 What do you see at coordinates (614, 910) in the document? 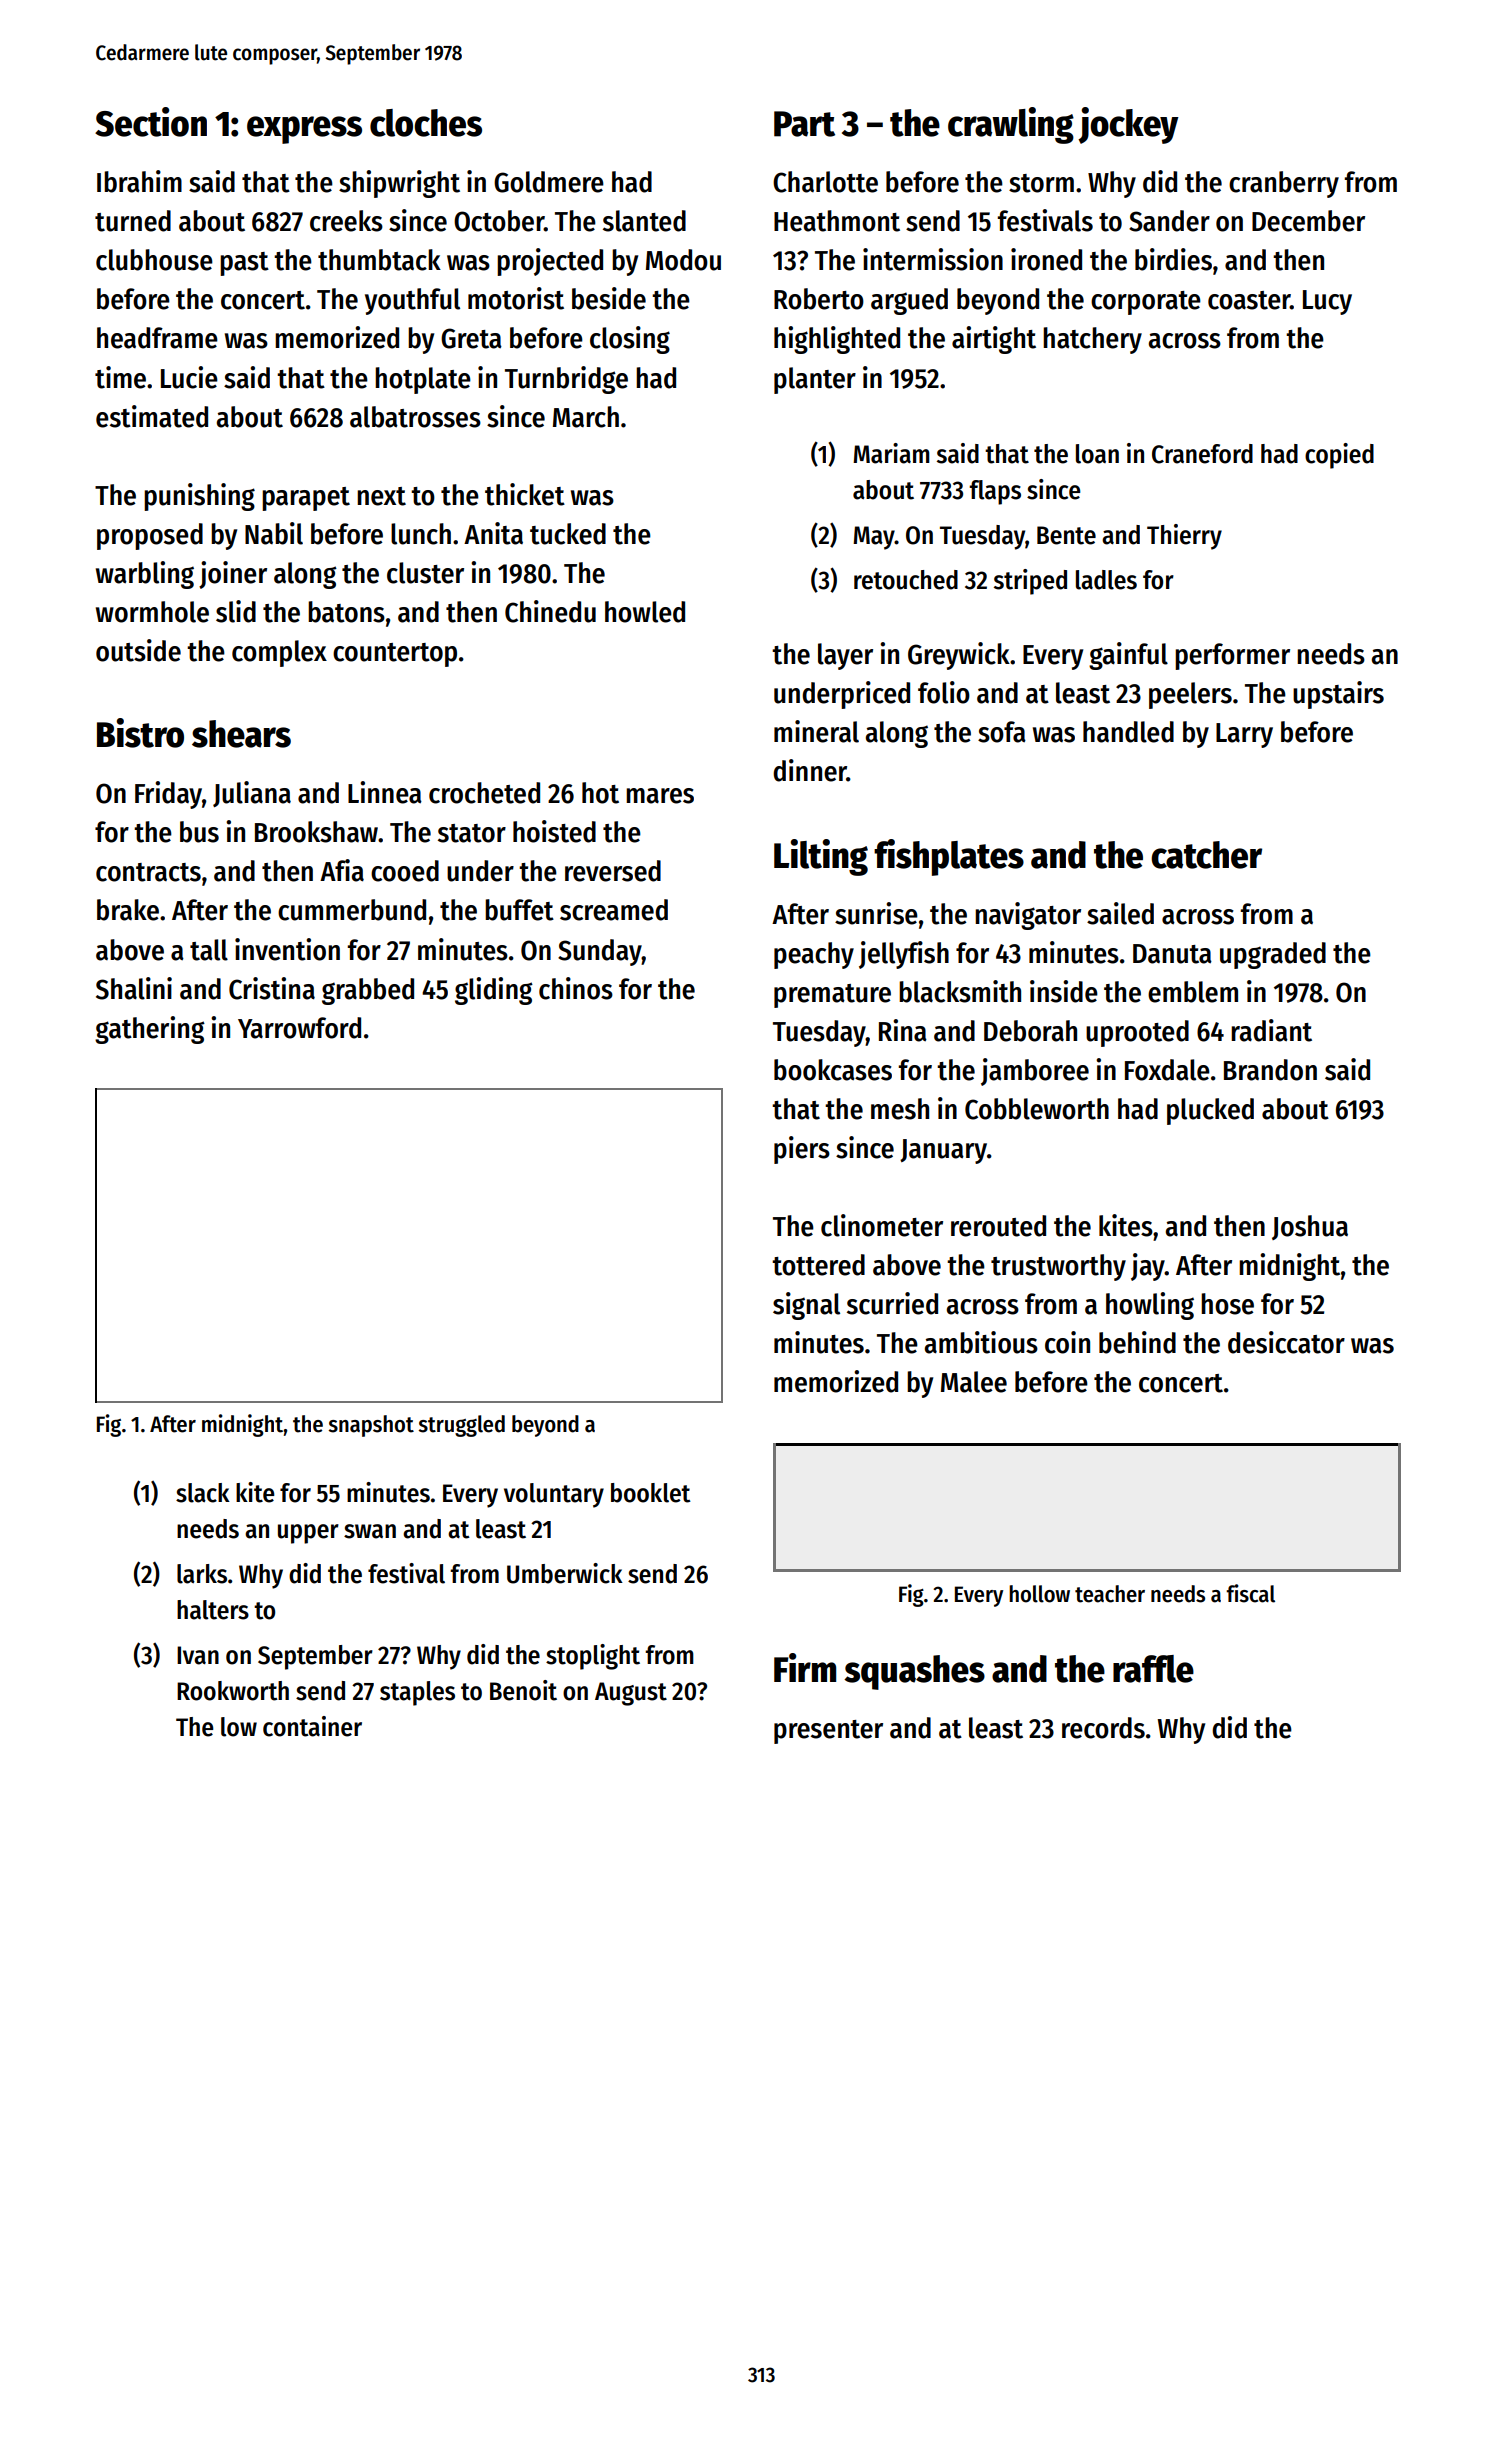
I see `screamed` at bounding box center [614, 910].
